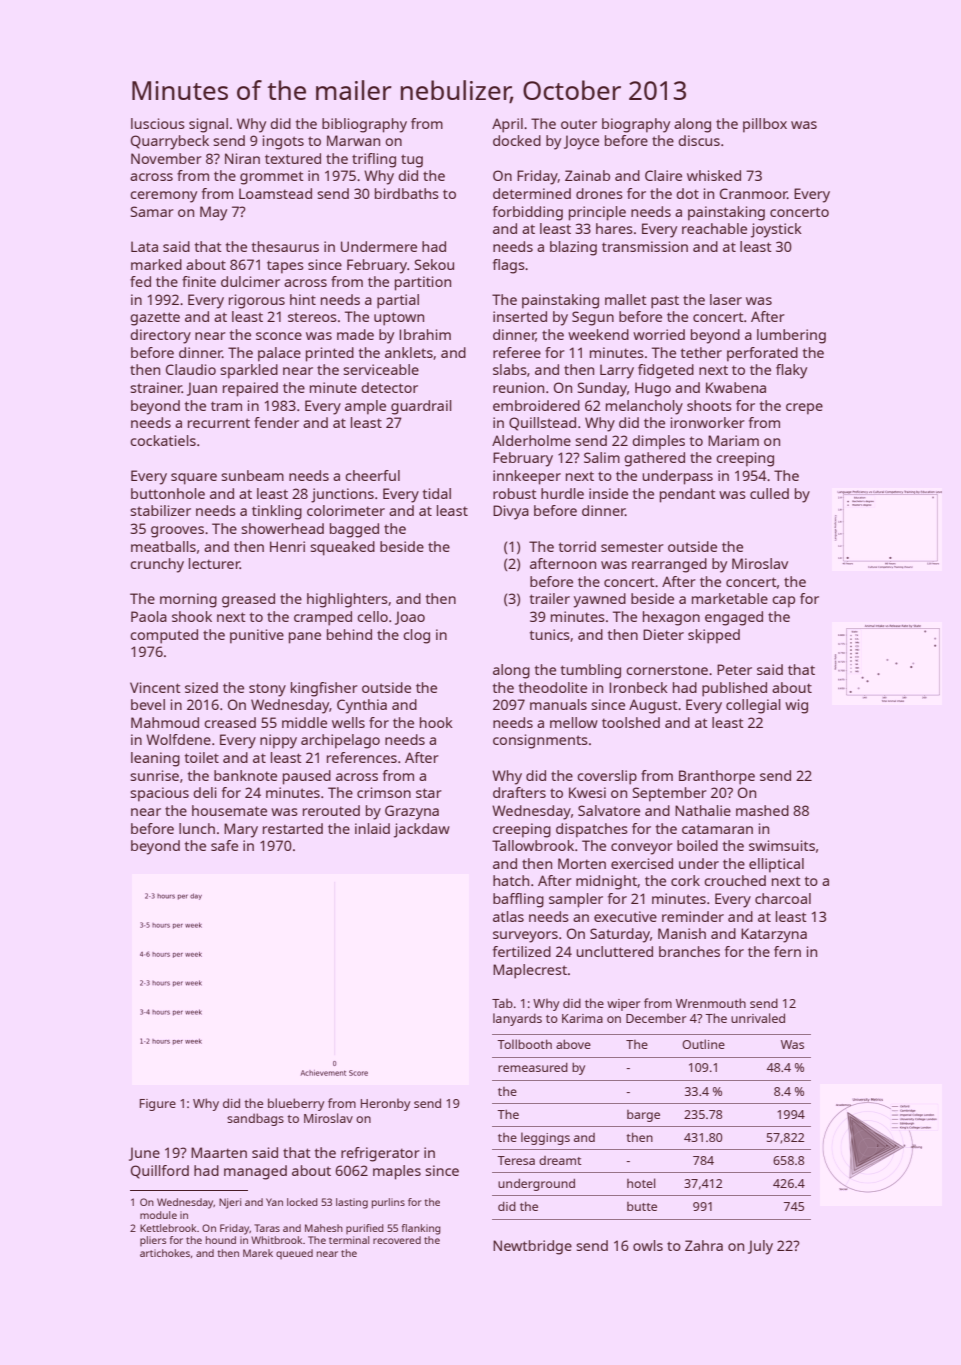  What do you see at coordinates (518, 387) in the image?
I see `reunion` at bounding box center [518, 387].
